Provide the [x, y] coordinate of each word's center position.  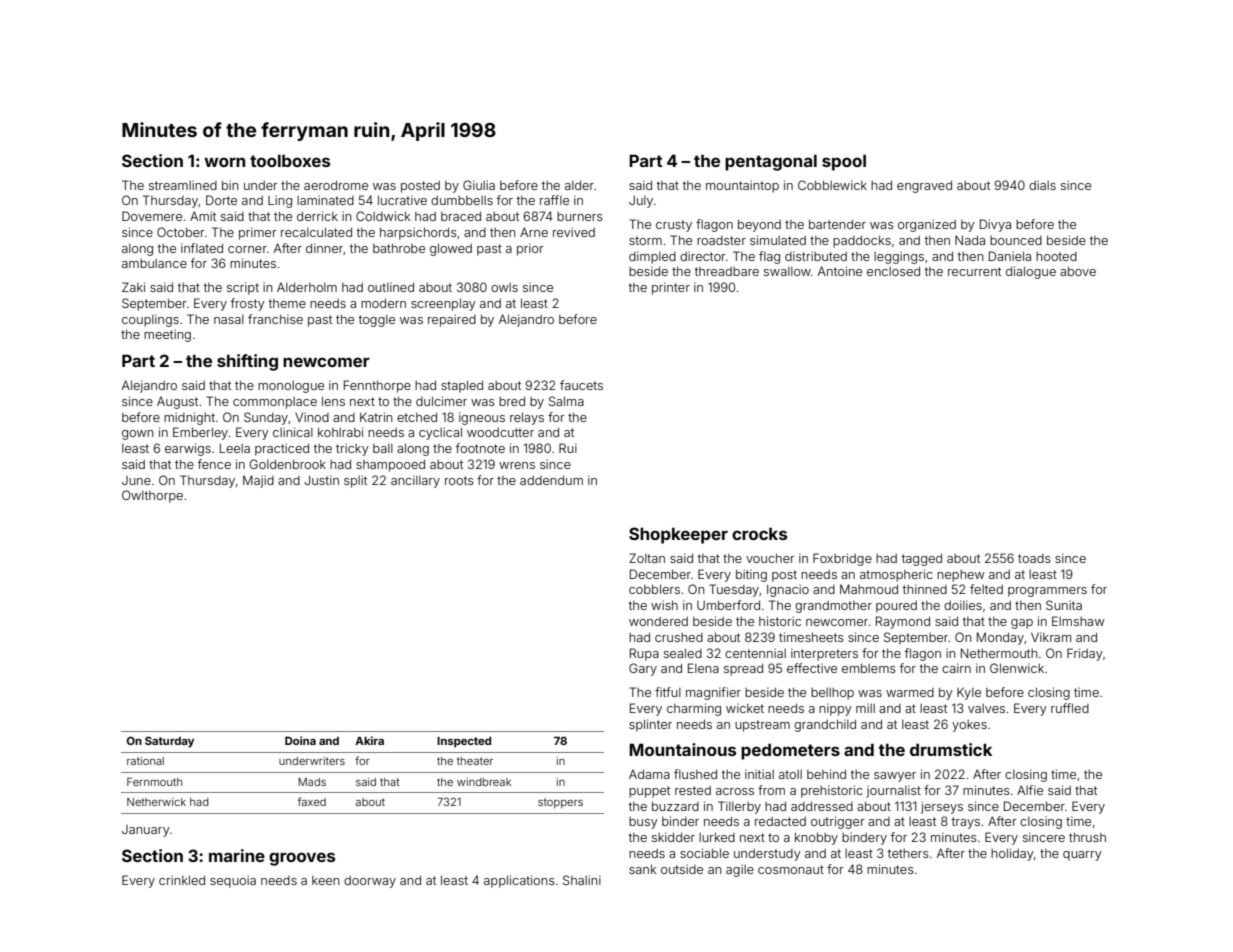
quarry [1082, 856]
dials [1042, 185]
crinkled [182, 880]
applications [519, 881]
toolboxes [290, 160]
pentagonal [771, 162]
